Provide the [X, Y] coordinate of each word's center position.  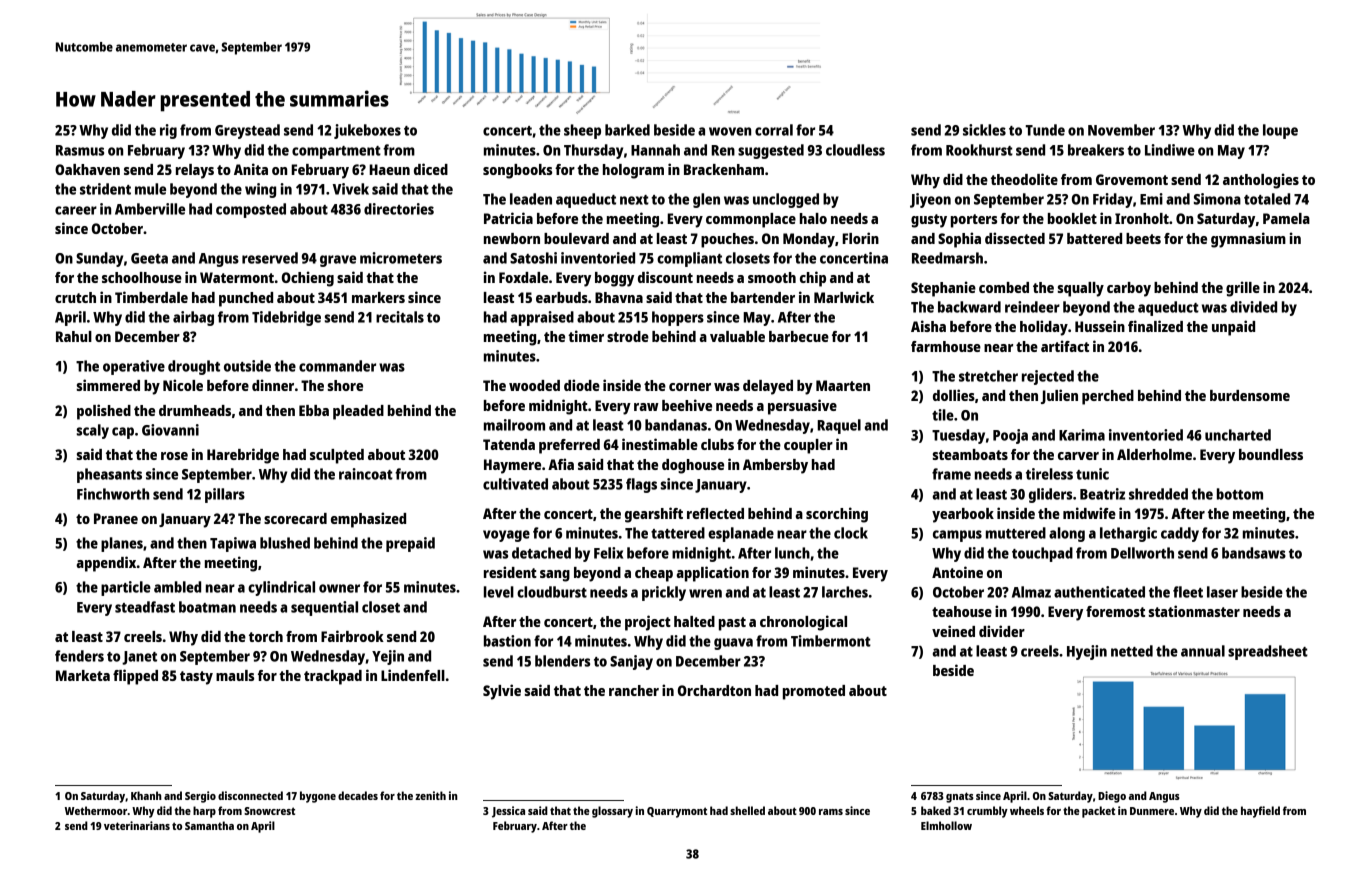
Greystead [247, 131]
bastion [507, 641]
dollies [954, 395]
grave [338, 261]
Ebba [314, 410]
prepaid [410, 544]
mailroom [514, 425]
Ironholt [1142, 218]
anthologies [1261, 181]
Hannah [655, 150]
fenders [79, 656]
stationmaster [1194, 611]
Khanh [146, 795]
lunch [792, 553]
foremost [1115, 611]
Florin [860, 238]
